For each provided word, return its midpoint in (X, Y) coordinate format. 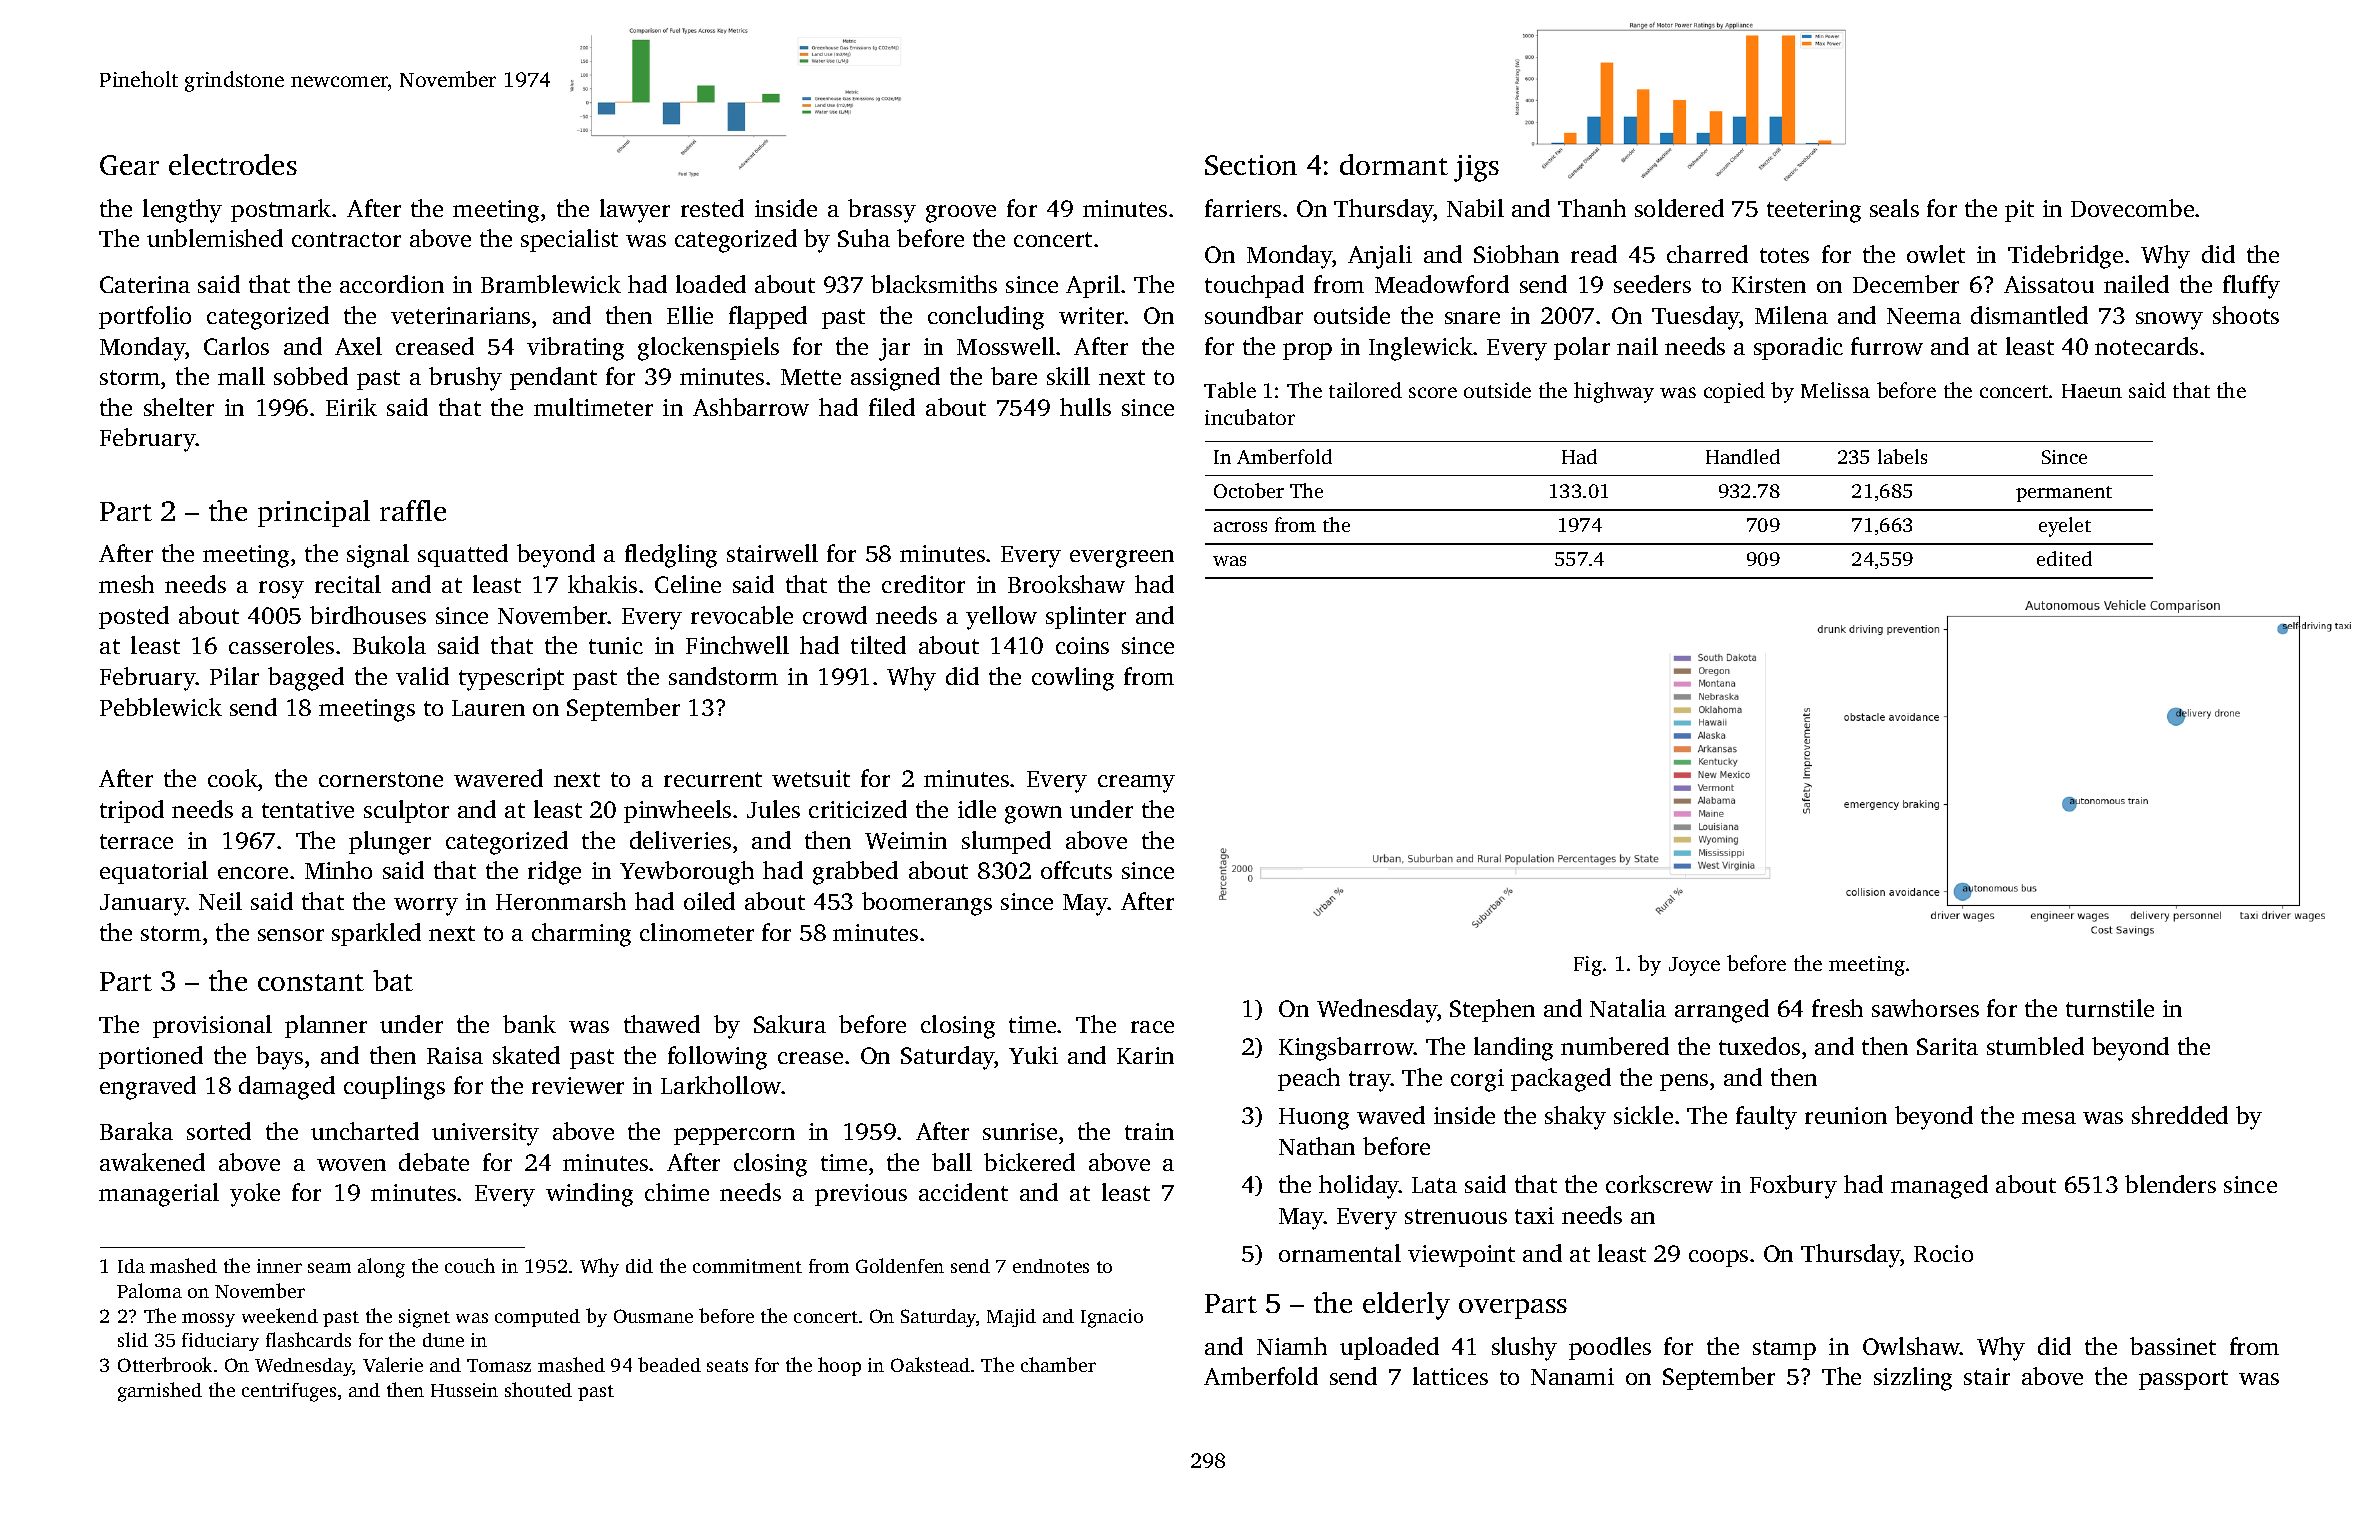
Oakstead (930, 1364)
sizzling (1913, 1379)
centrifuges (289, 1392)
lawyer (635, 211)
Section (1251, 165)
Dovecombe (2132, 208)
